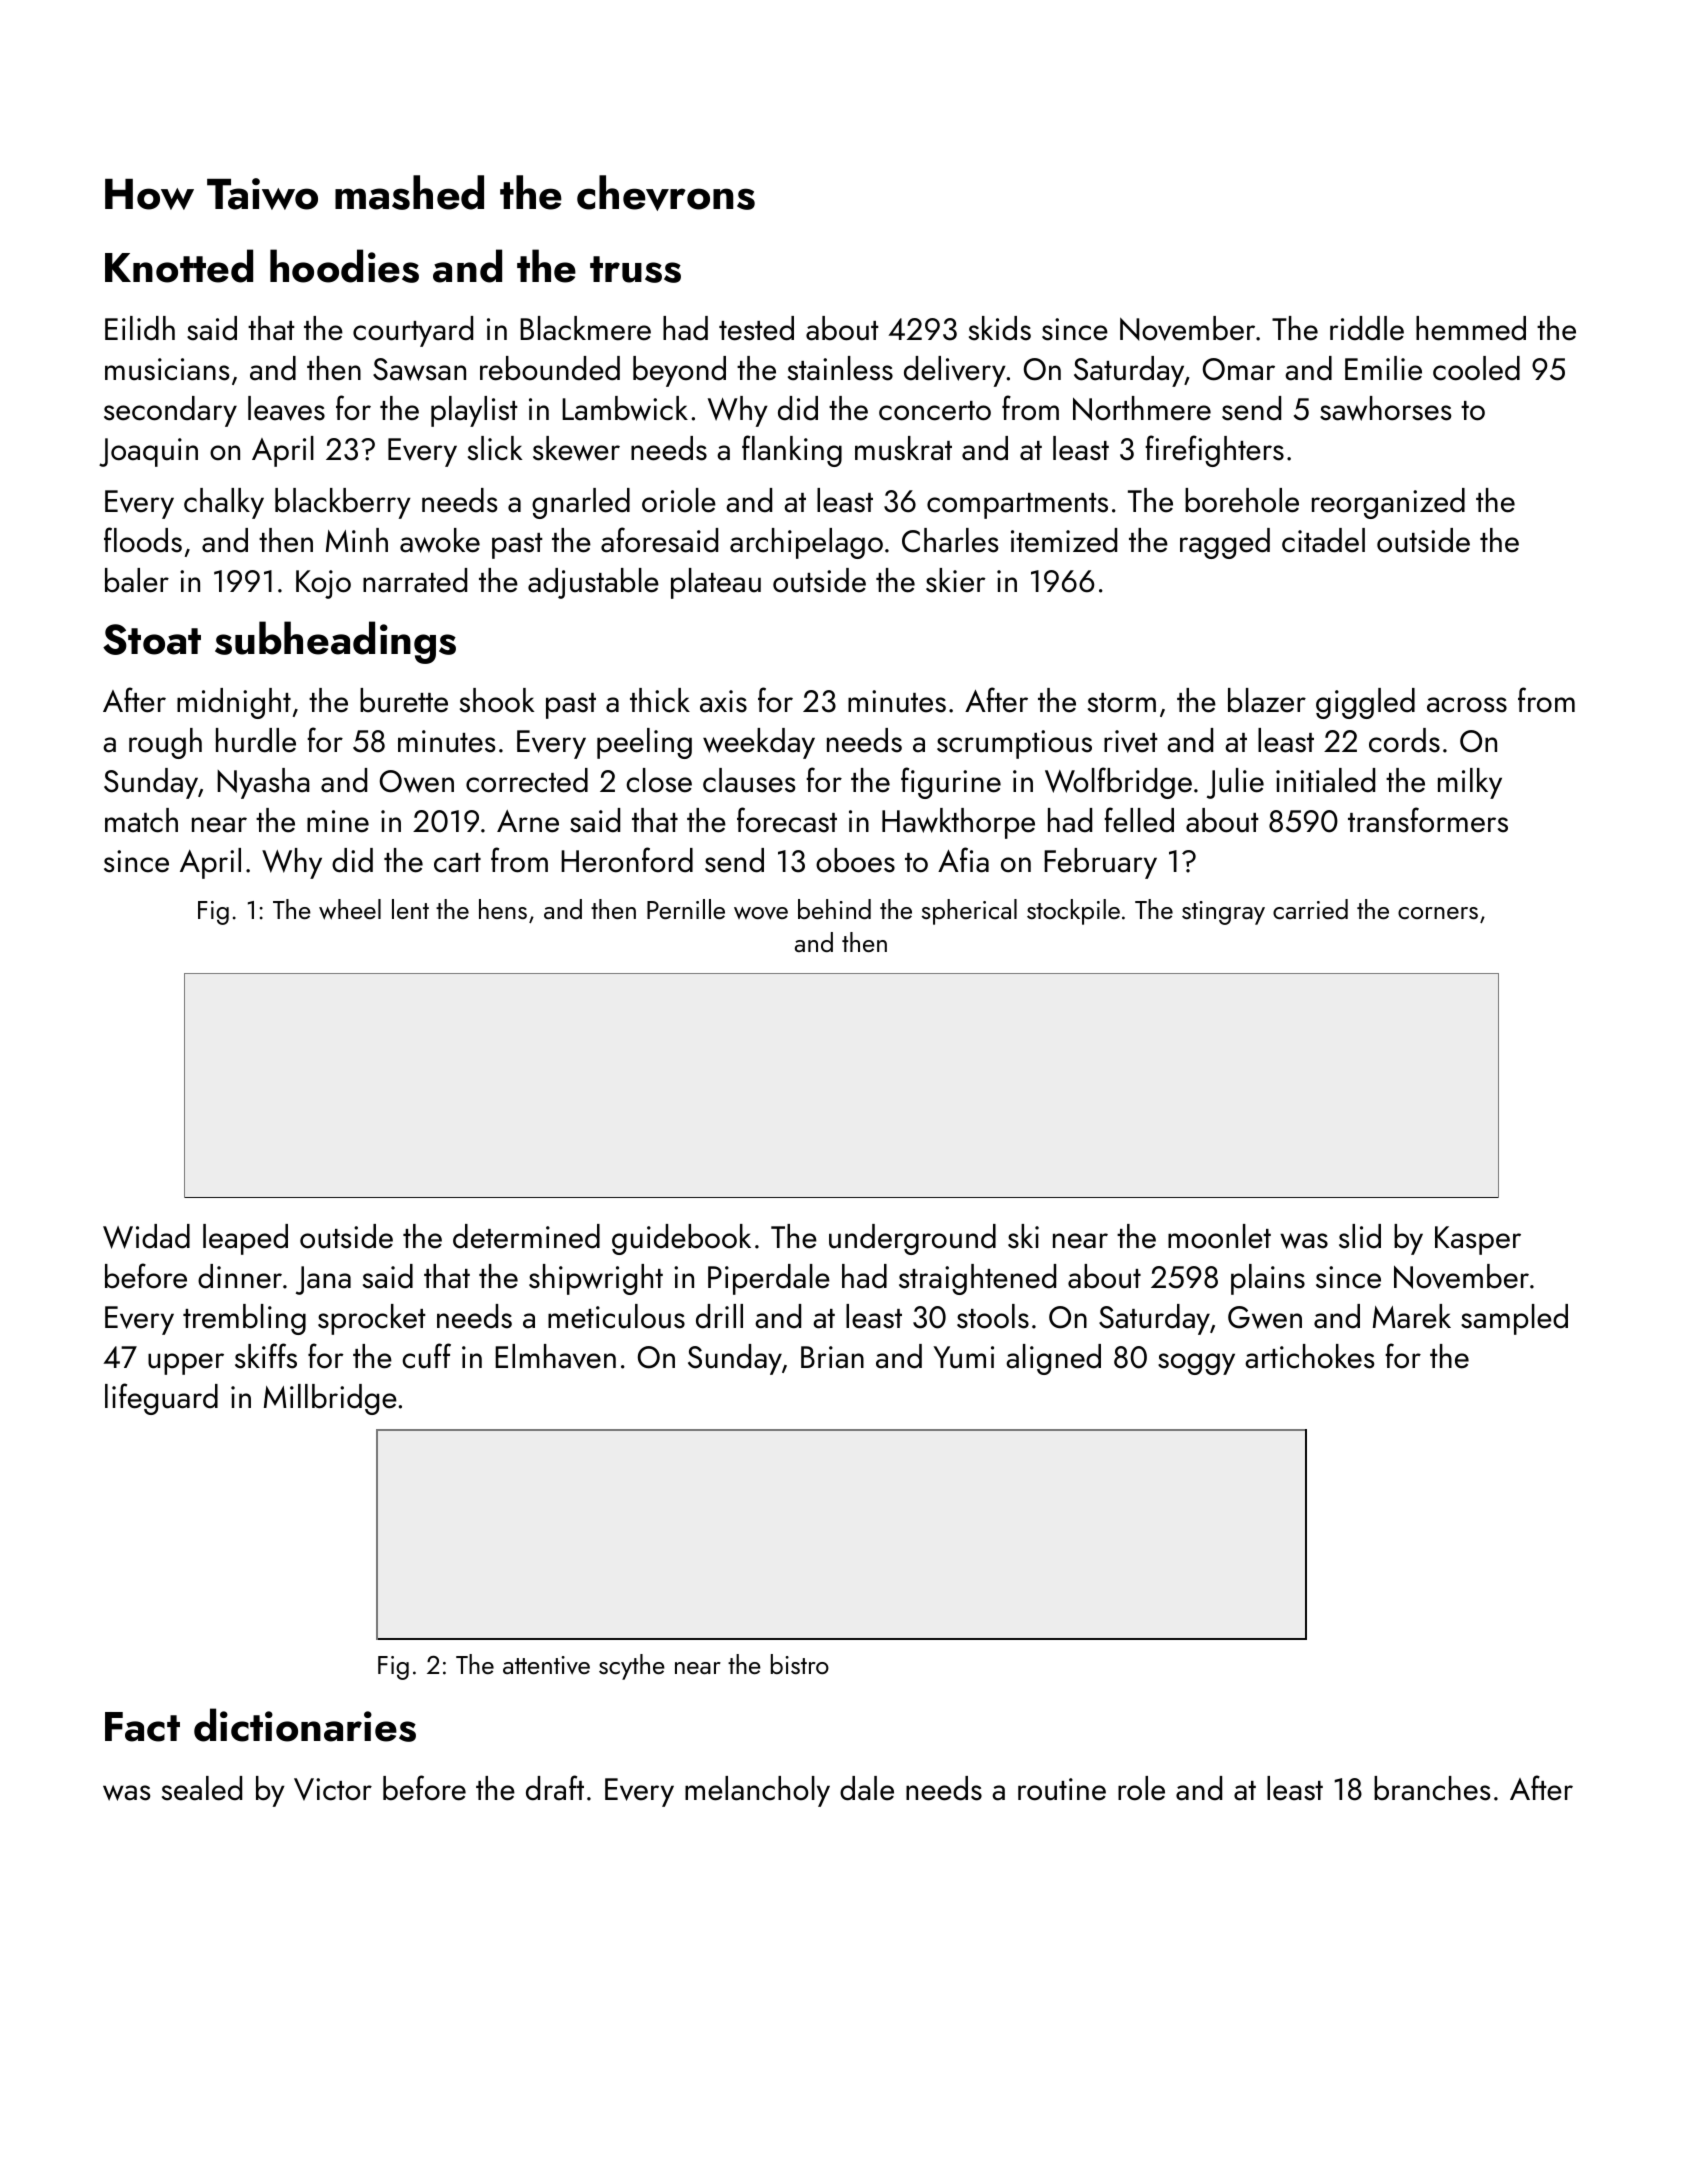 Image resolution: width=1683 pixels, height=2178 pixels. What do you see at coordinates (912, 1239) in the screenshot?
I see `underground` at bounding box center [912, 1239].
